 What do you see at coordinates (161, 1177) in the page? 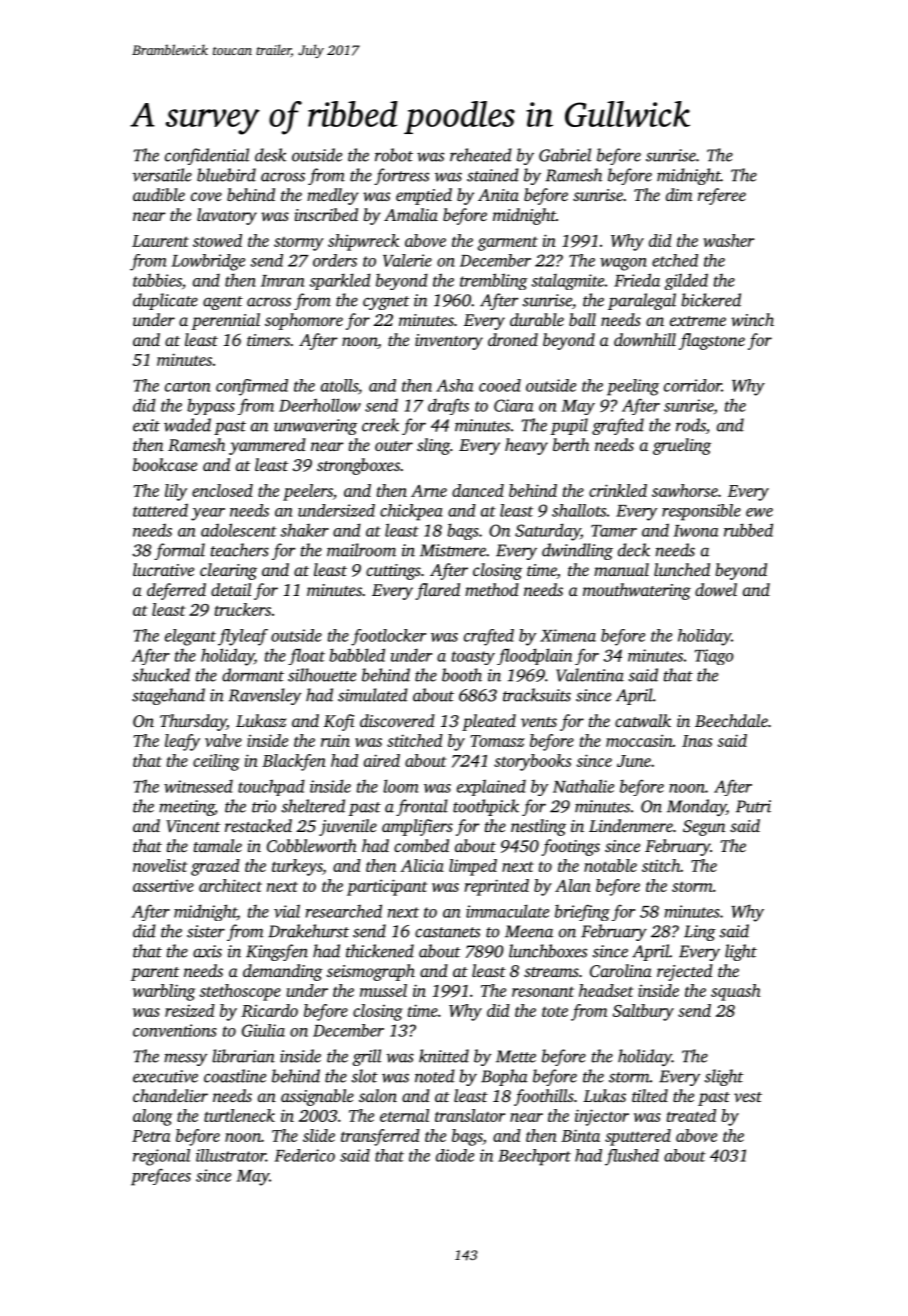
I see `prefaces` at bounding box center [161, 1177].
